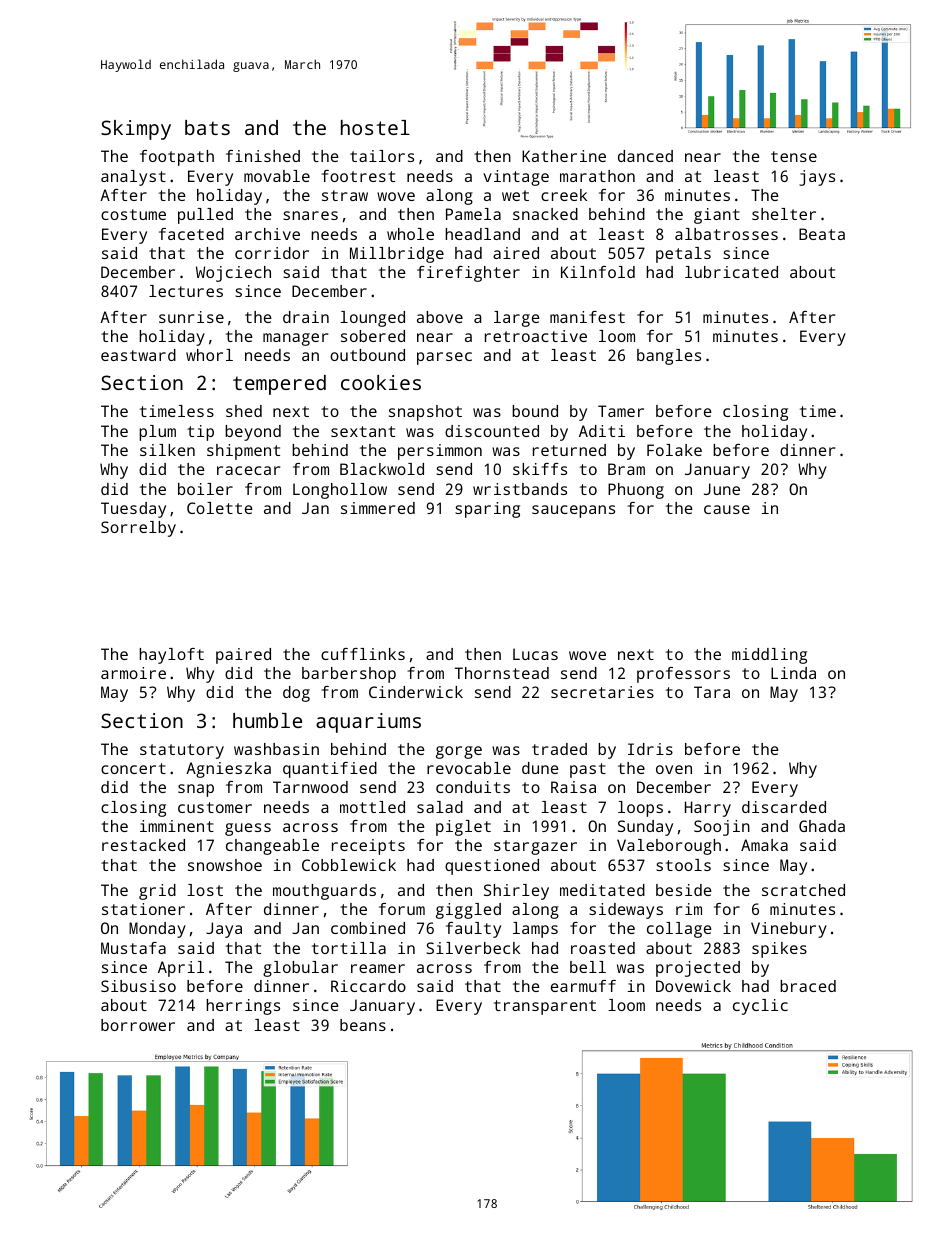 The image size is (952, 1233). I want to click on footpath, so click(177, 158).
